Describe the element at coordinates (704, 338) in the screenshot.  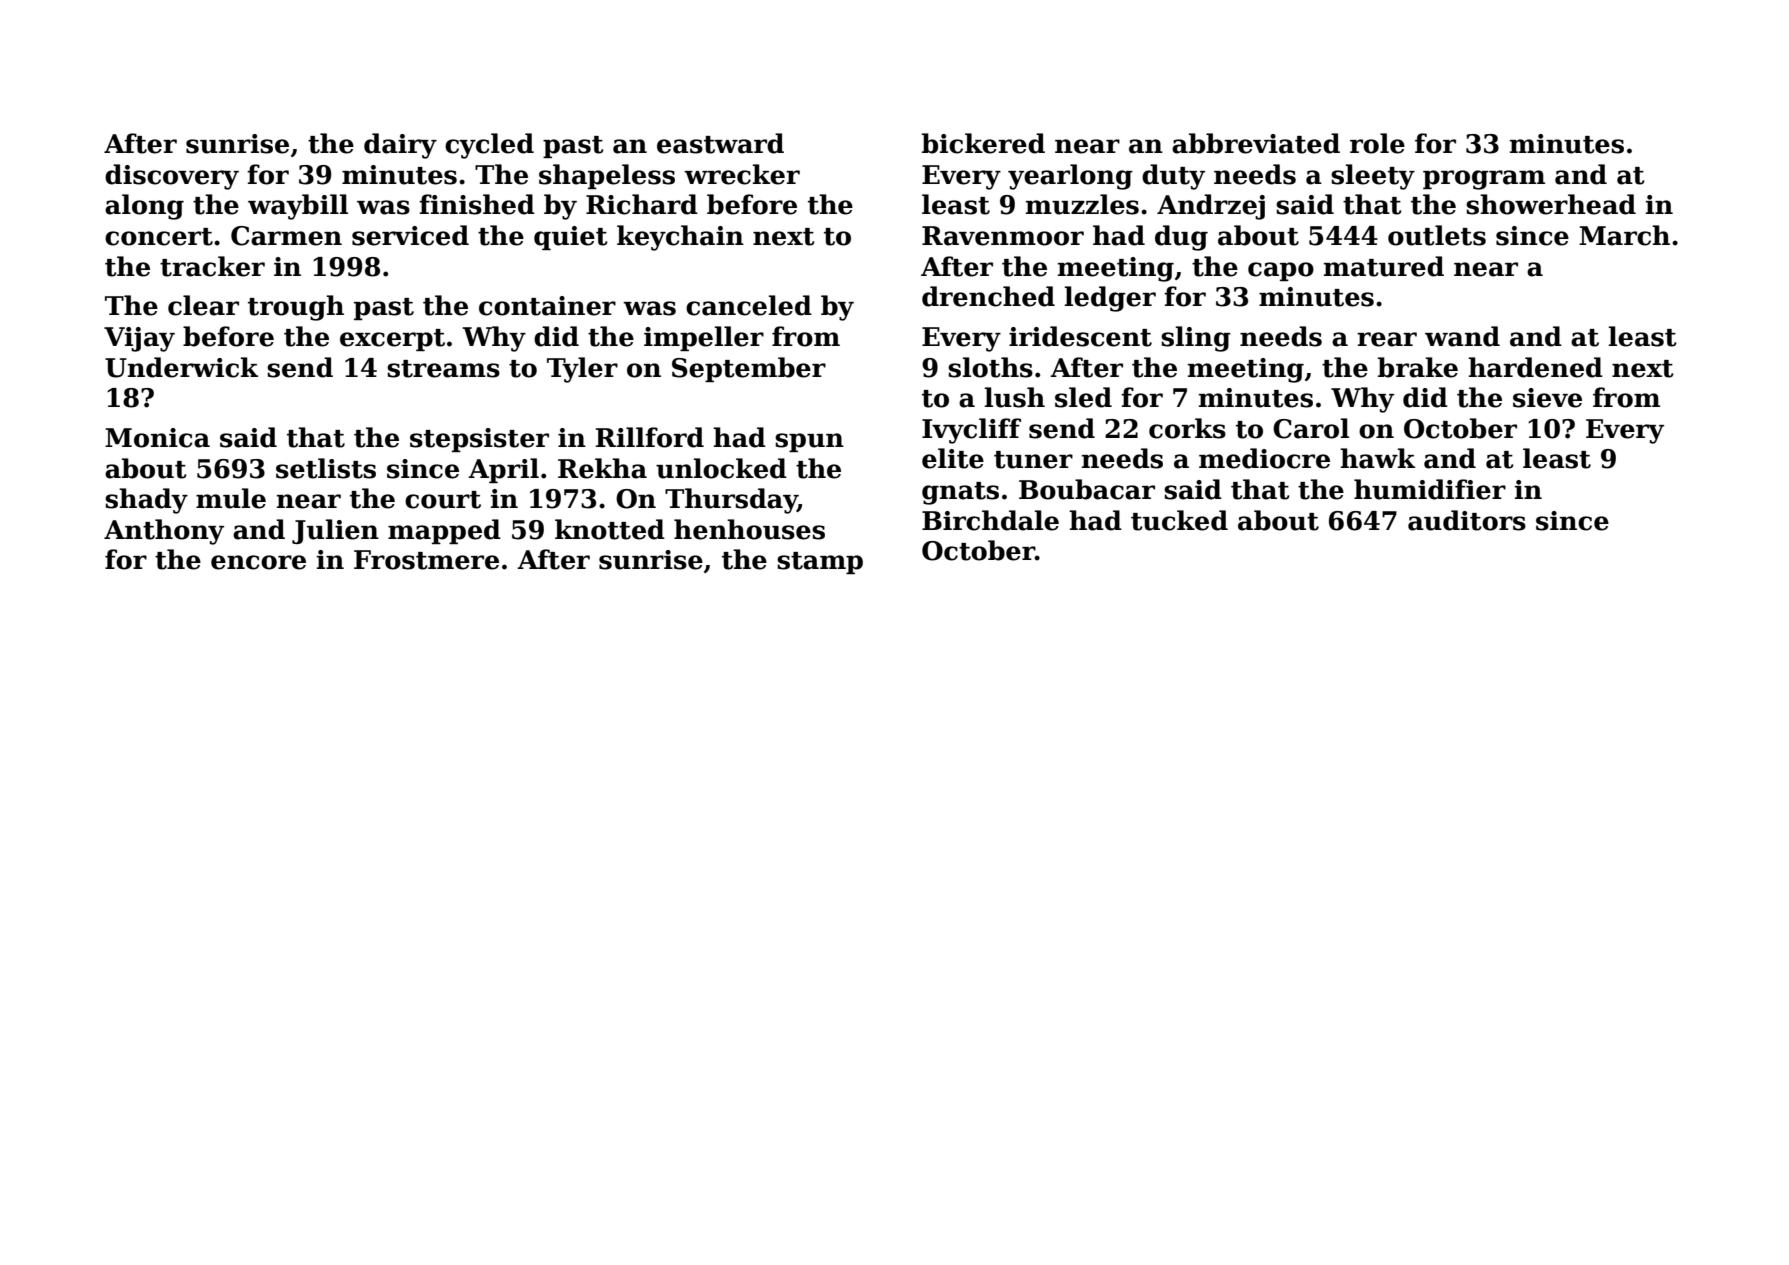
I see `impeller` at that location.
